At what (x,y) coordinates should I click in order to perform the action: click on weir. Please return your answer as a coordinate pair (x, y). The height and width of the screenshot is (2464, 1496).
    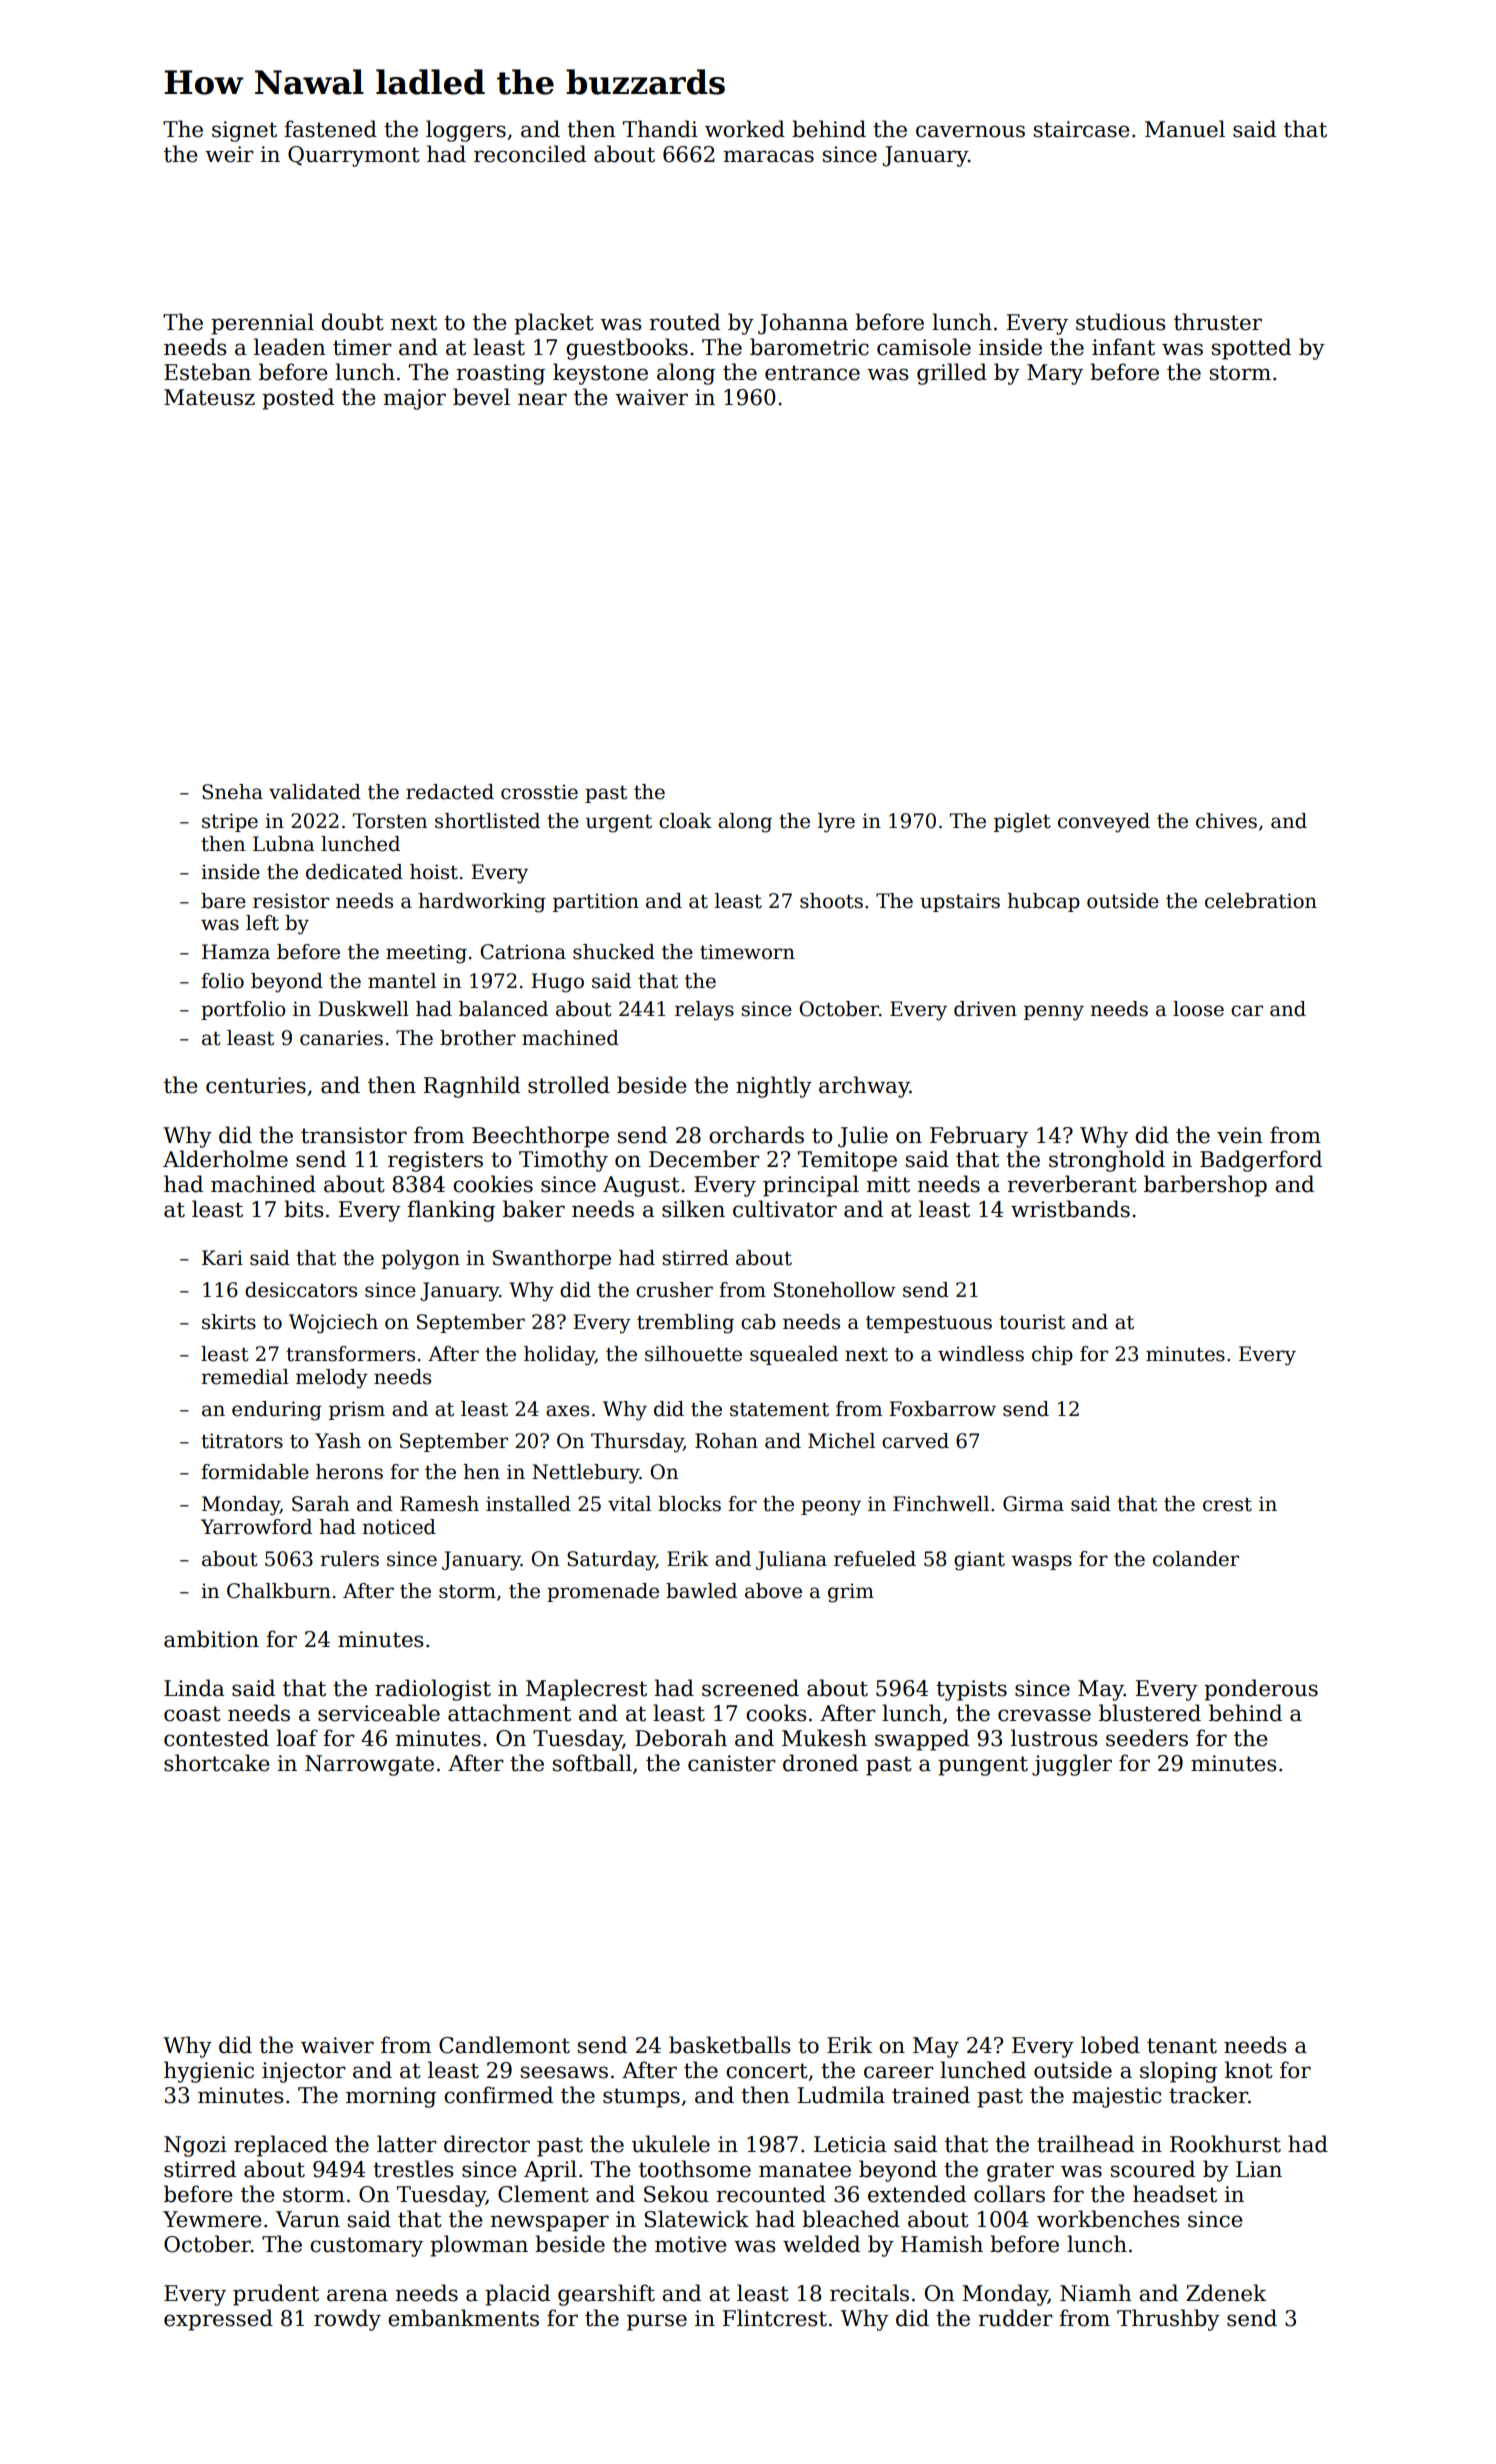
    Looking at the image, I should click on (229, 154).
